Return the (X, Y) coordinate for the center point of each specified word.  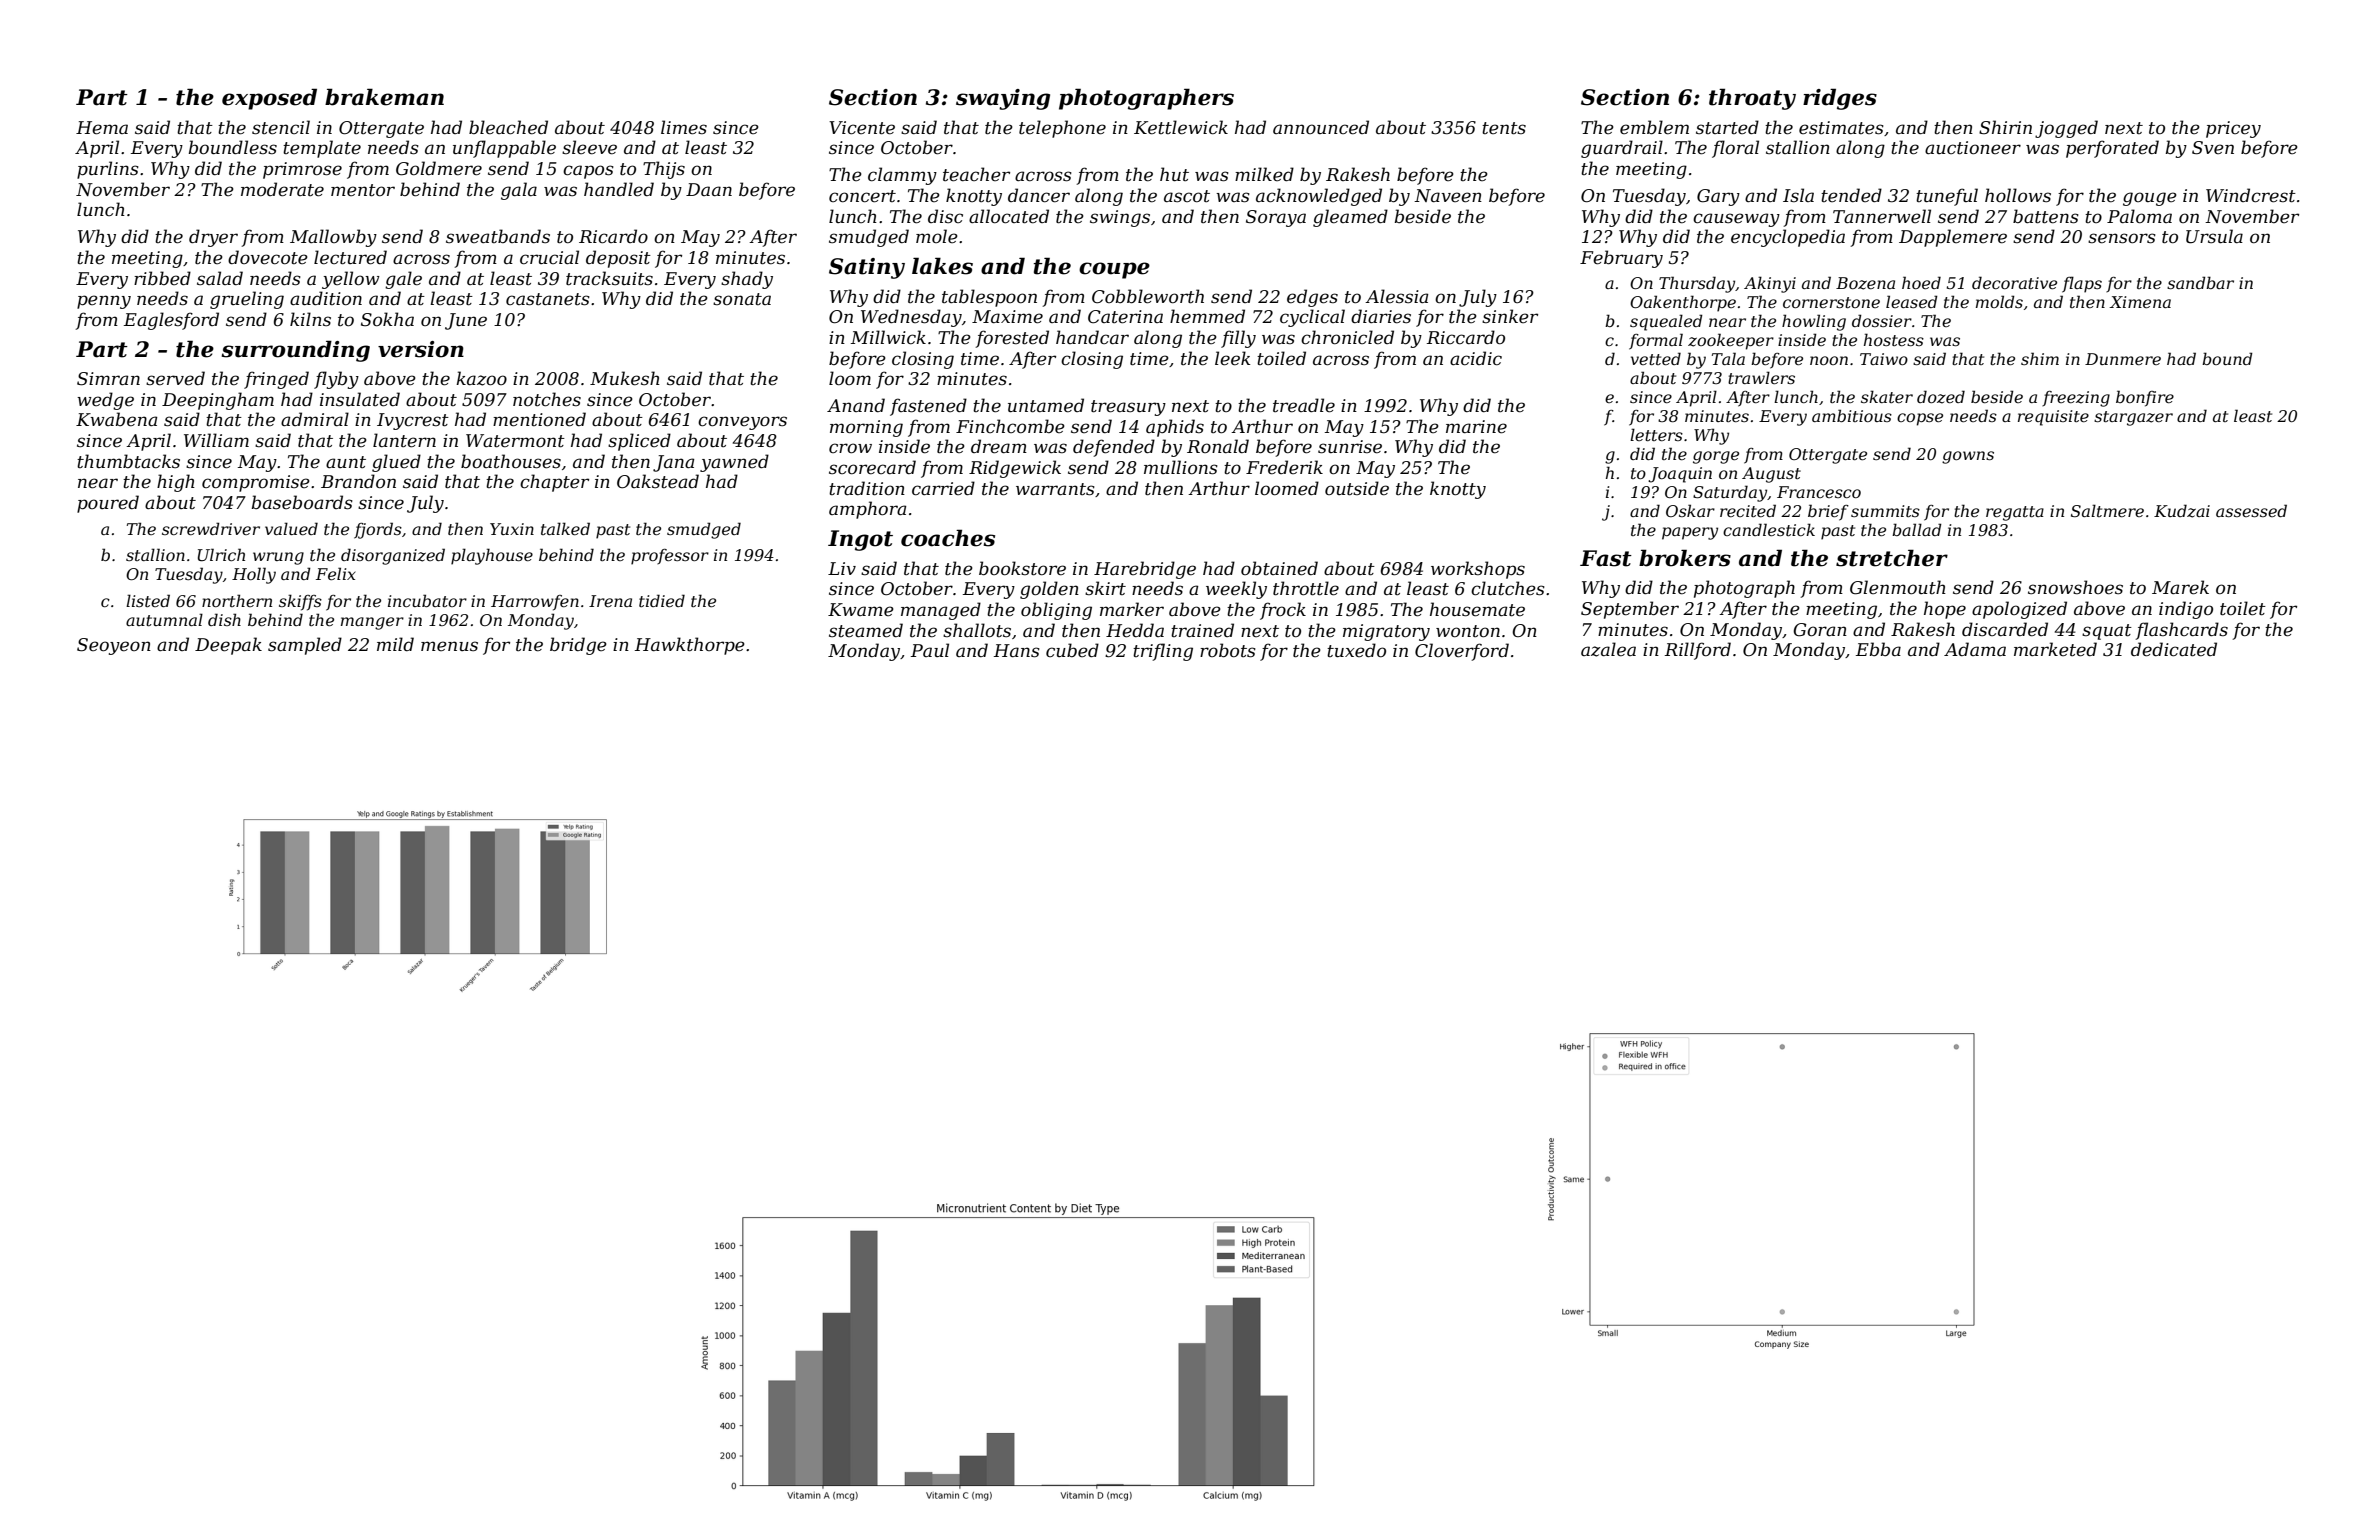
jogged (2066, 129)
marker (1132, 609)
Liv (842, 568)
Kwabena (116, 419)
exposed (269, 99)
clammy (902, 176)
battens (2046, 216)
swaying (1003, 99)
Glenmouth (1898, 587)
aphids (1175, 428)
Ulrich (221, 555)
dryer (213, 238)
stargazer (2133, 418)
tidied (662, 600)
